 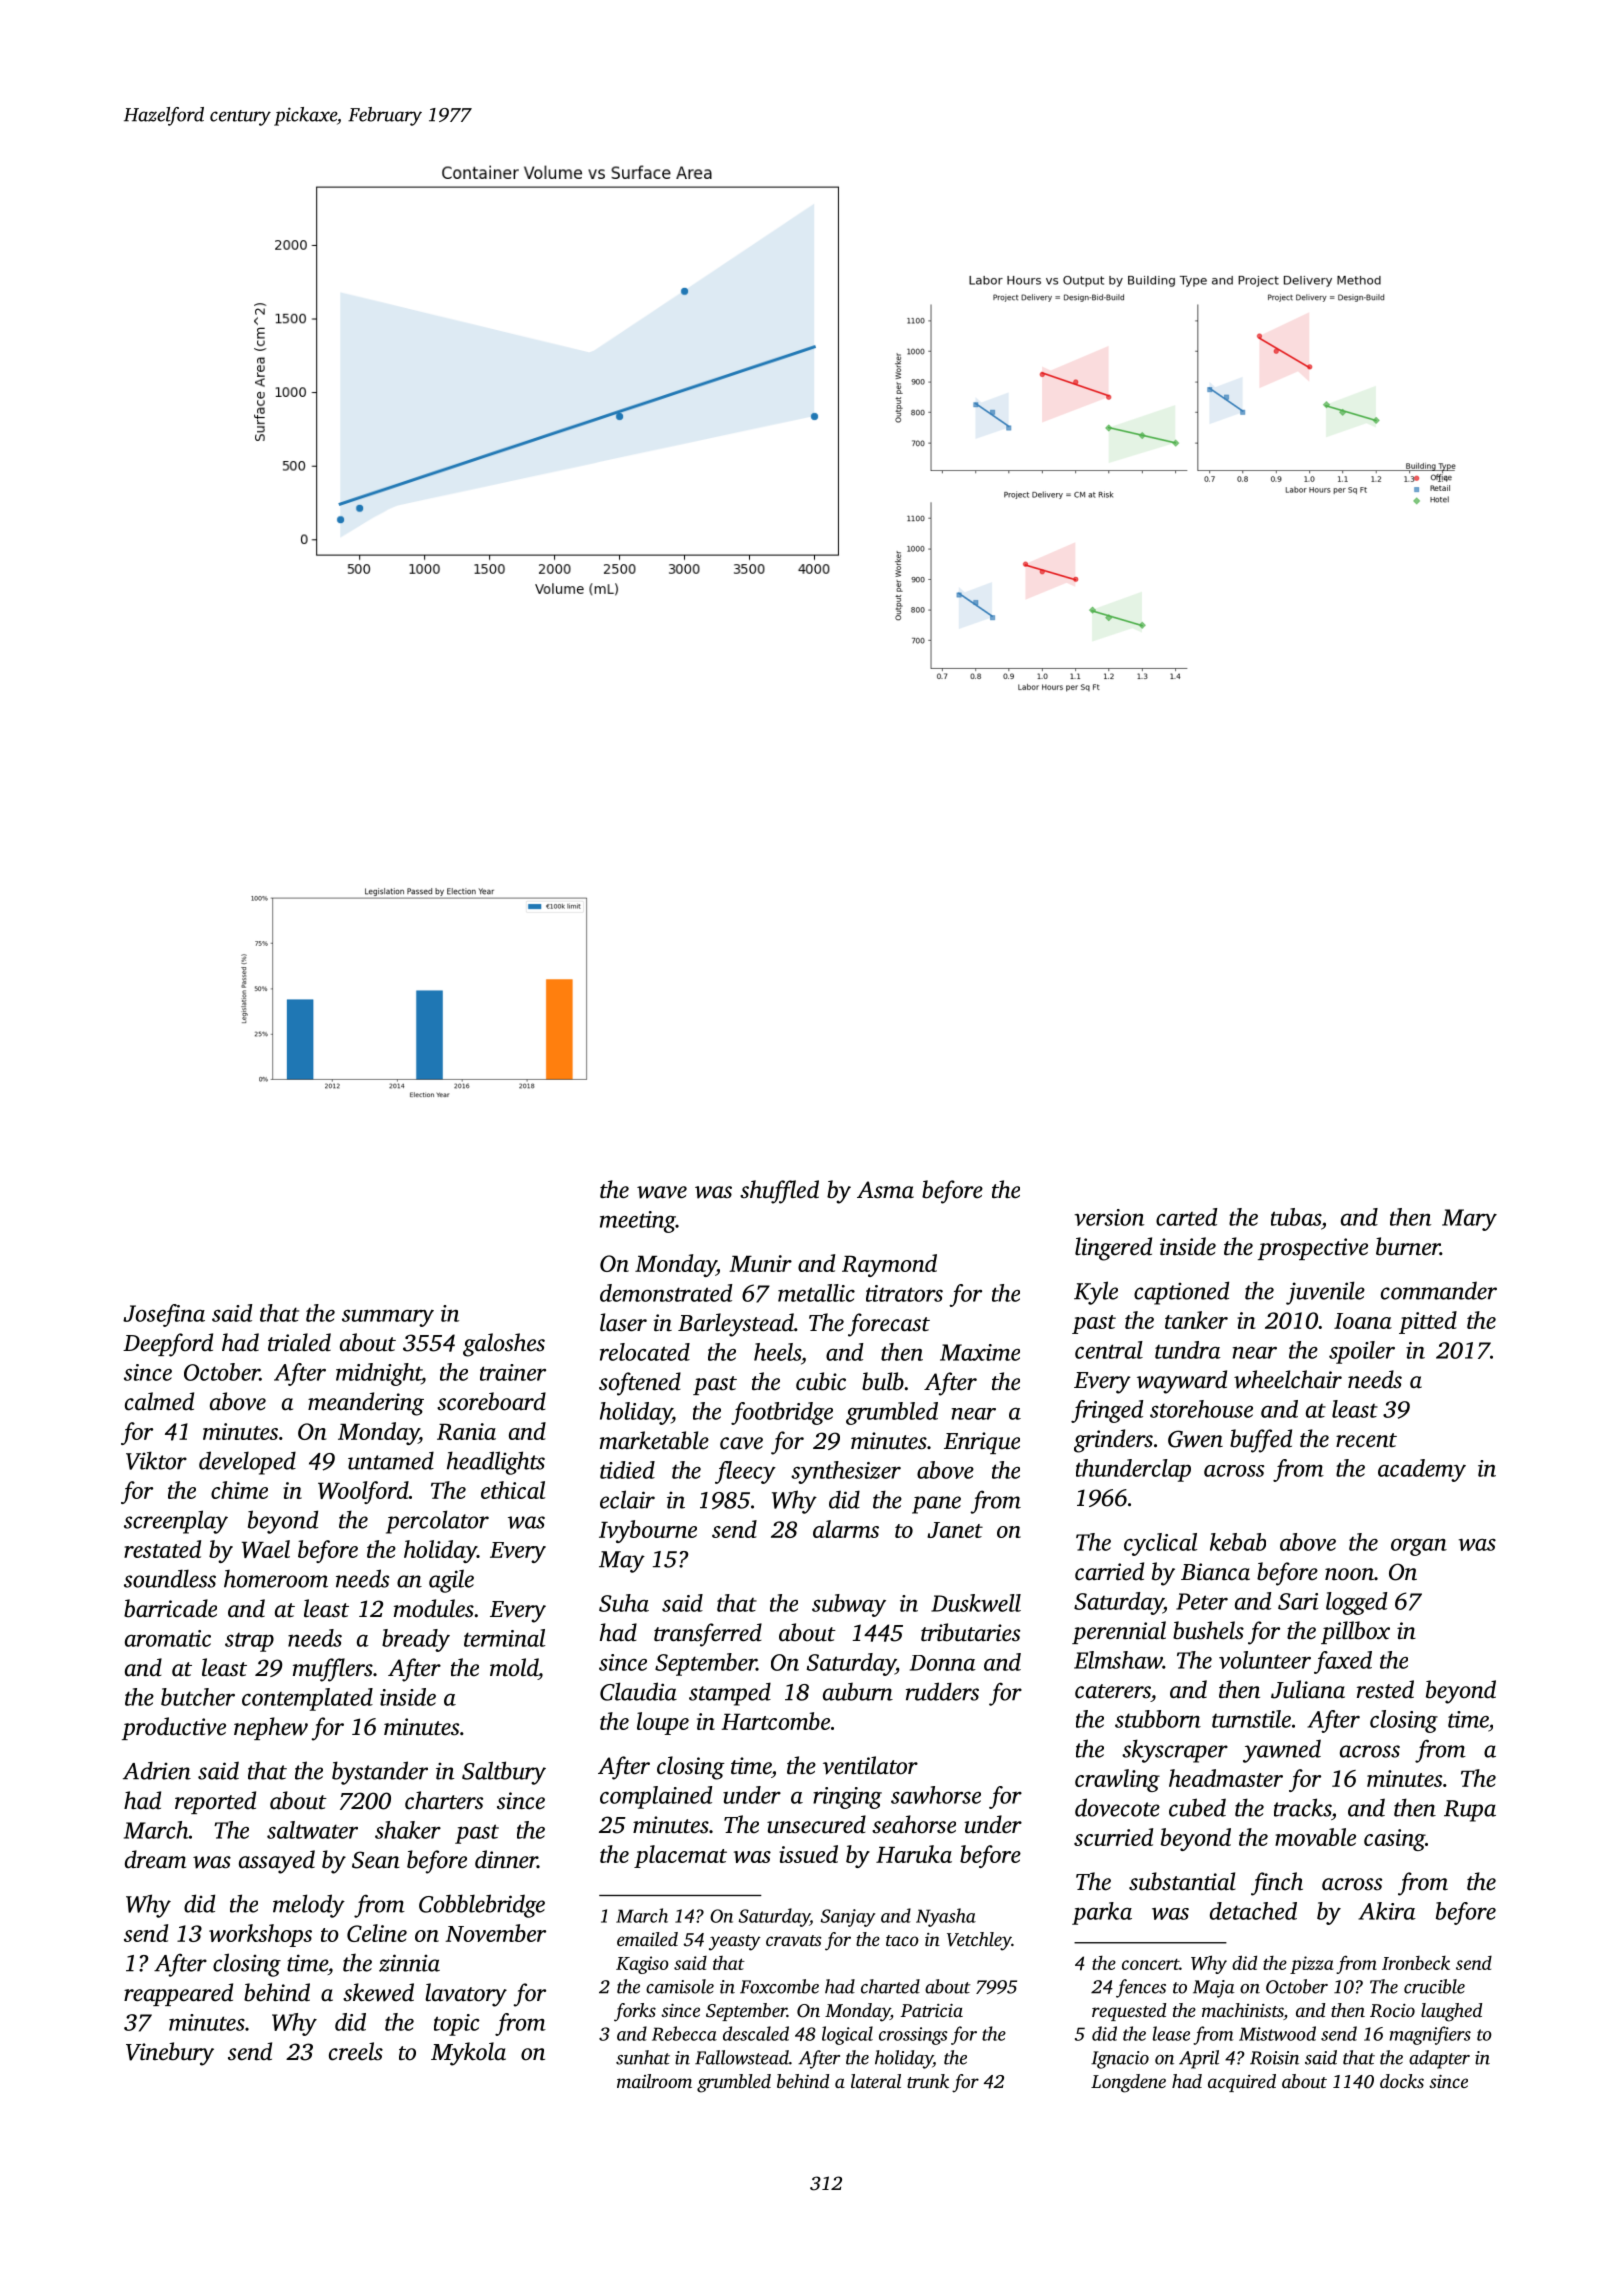 I want to click on midnight, so click(x=379, y=1374).
